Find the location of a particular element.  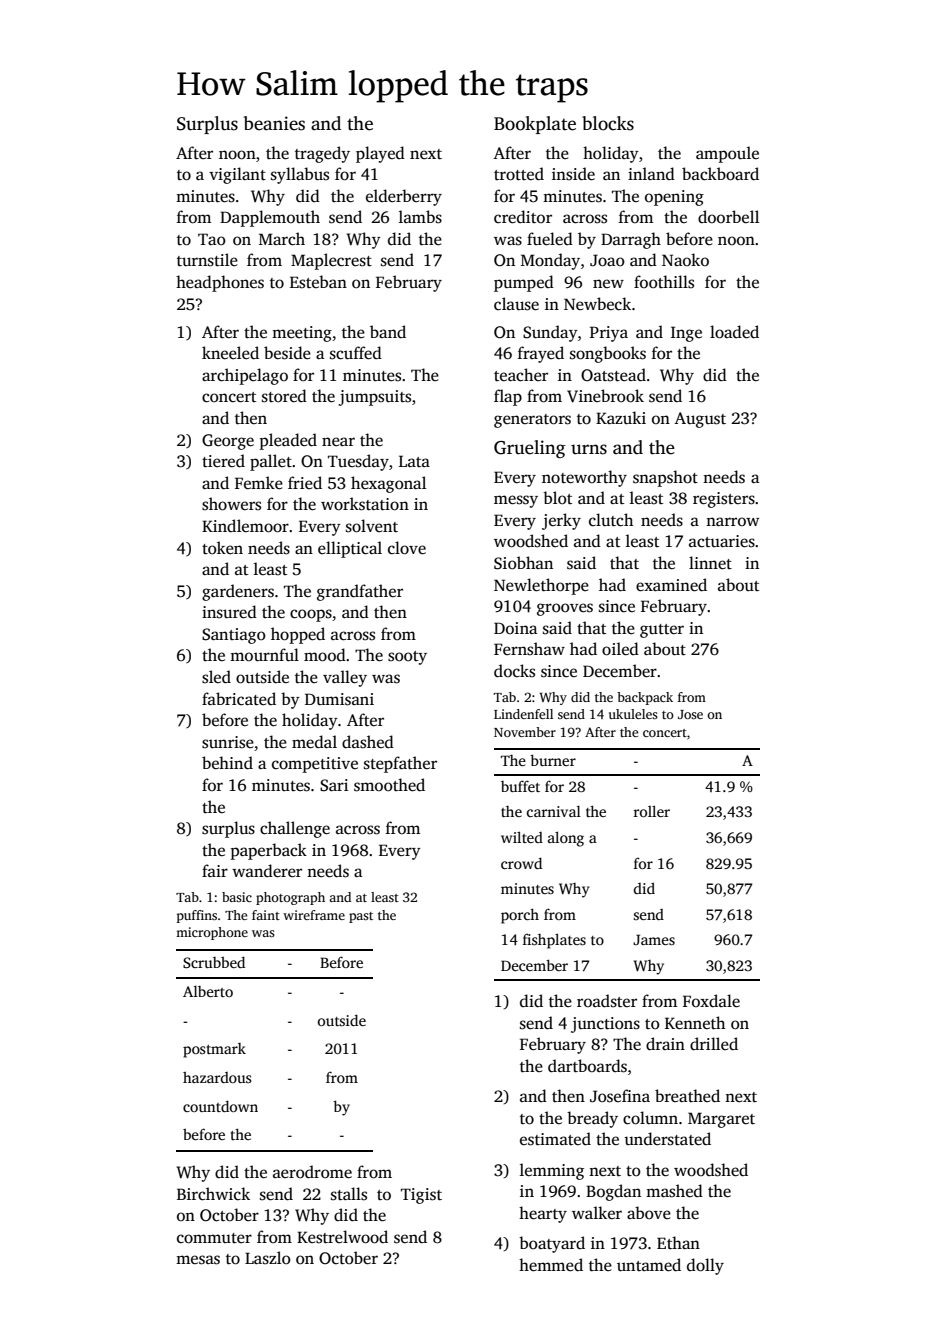

Kestrelwood is located at coordinates (342, 1237).
